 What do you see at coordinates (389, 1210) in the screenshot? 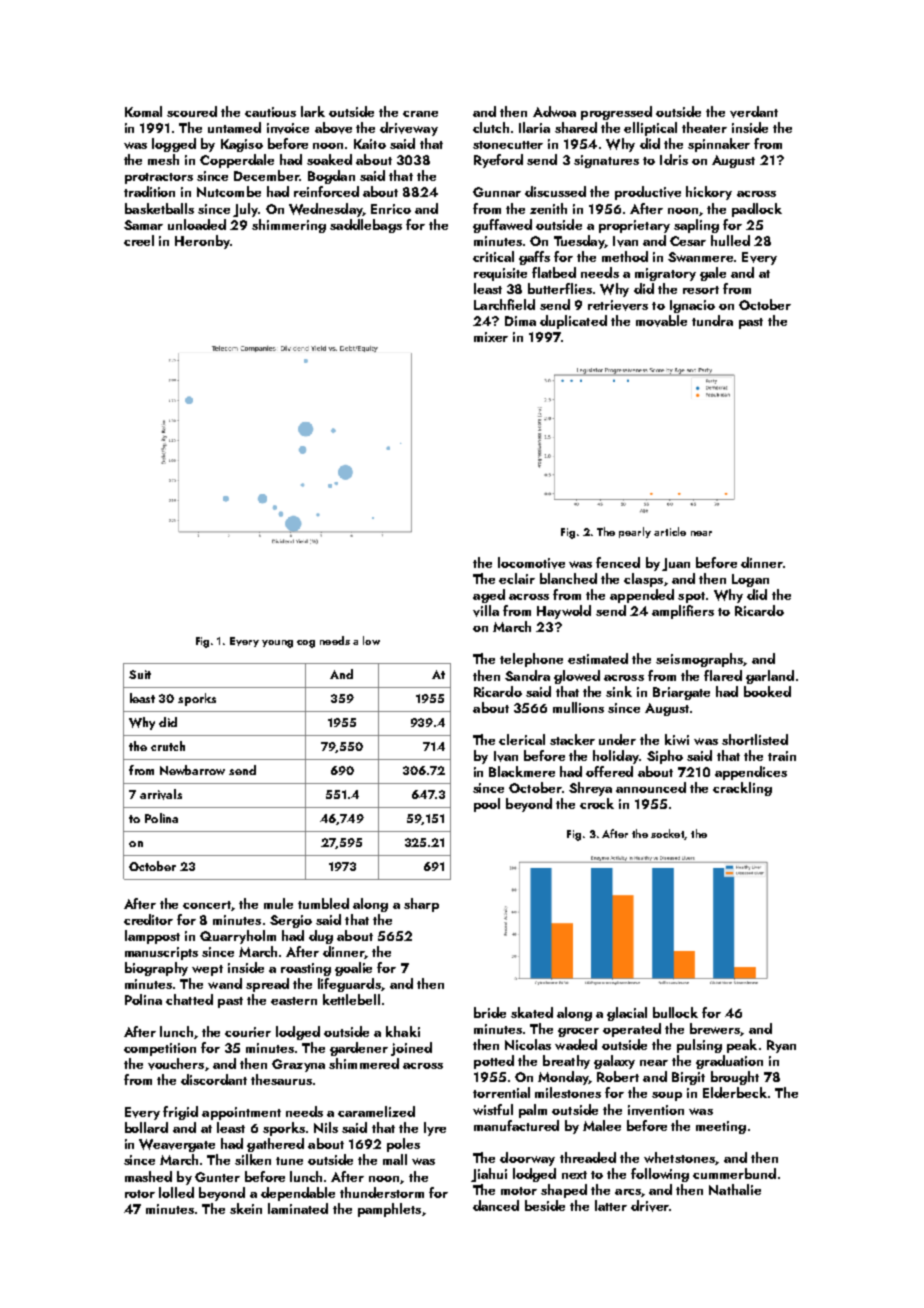
I see `pamphlets` at bounding box center [389, 1210].
